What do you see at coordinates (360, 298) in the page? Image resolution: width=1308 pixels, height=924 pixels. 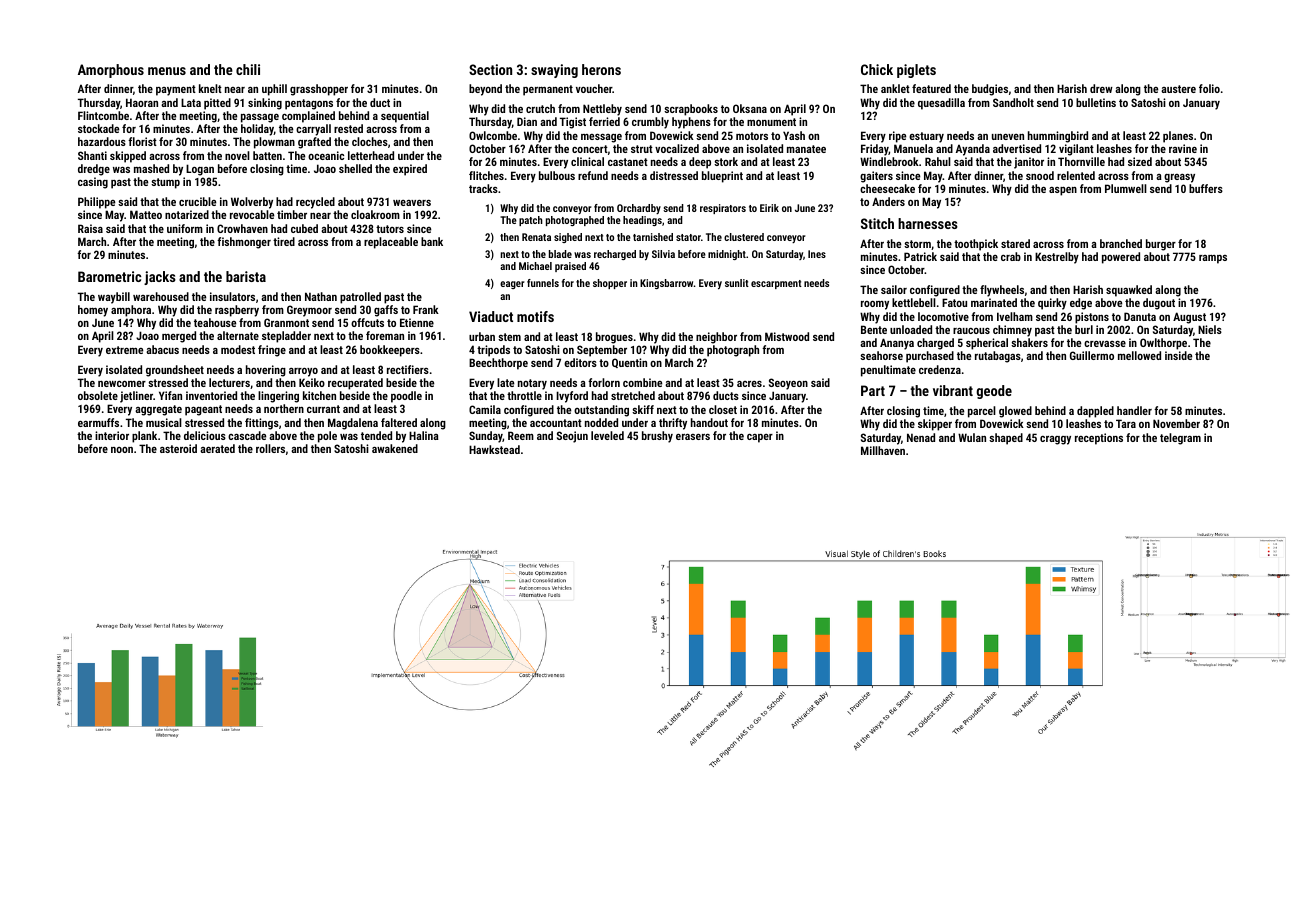 I see `patrolled` at bounding box center [360, 298].
